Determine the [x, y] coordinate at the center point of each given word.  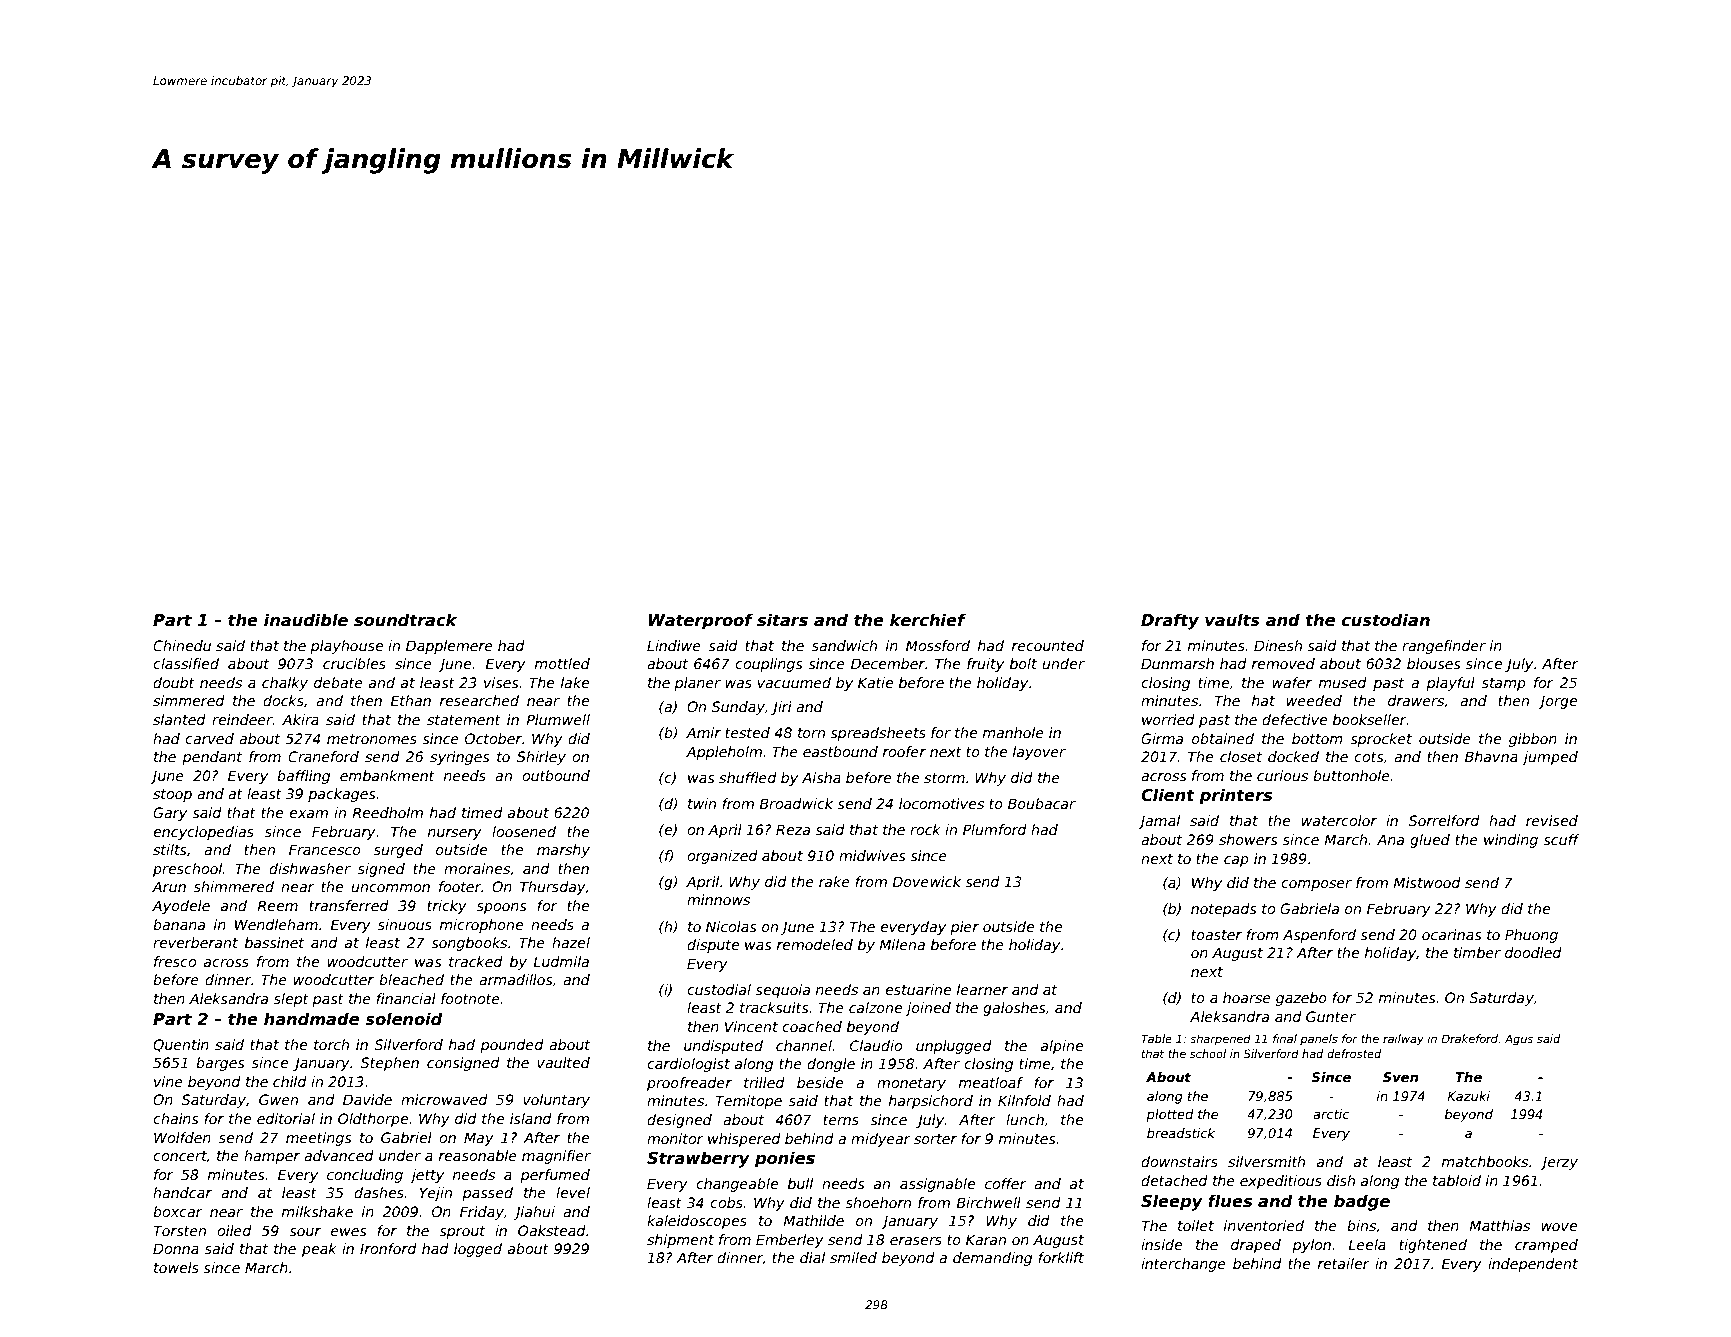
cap [1236, 861]
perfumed [555, 1176]
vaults [1232, 620]
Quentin [181, 1045]
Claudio [876, 1045]
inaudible [306, 620]
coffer [1005, 1183]
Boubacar [1042, 803]
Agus [1519, 1040]
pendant [212, 758]
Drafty [1170, 621]
